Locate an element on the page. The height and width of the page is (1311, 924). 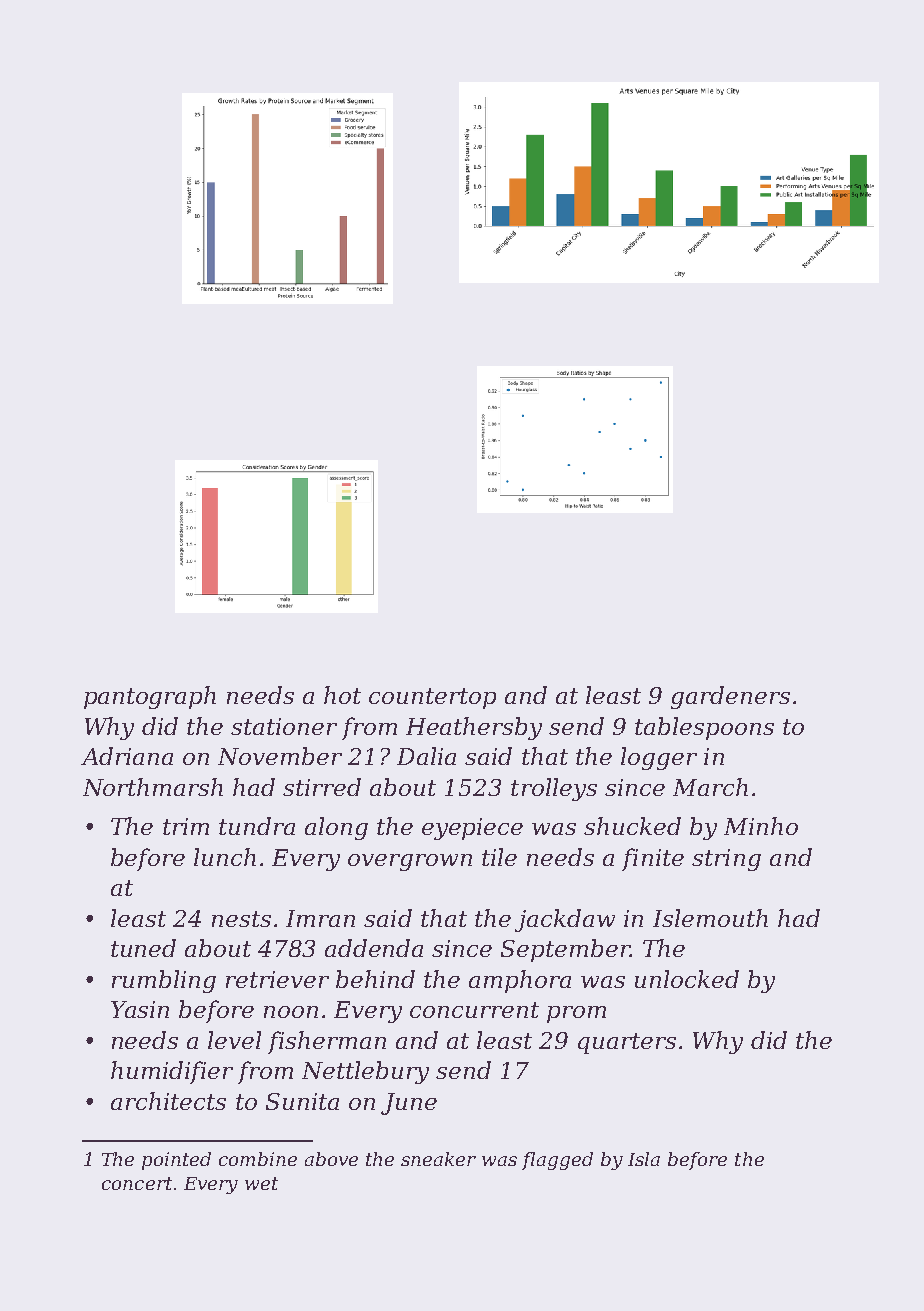
Isla is located at coordinates (644, 1159).
